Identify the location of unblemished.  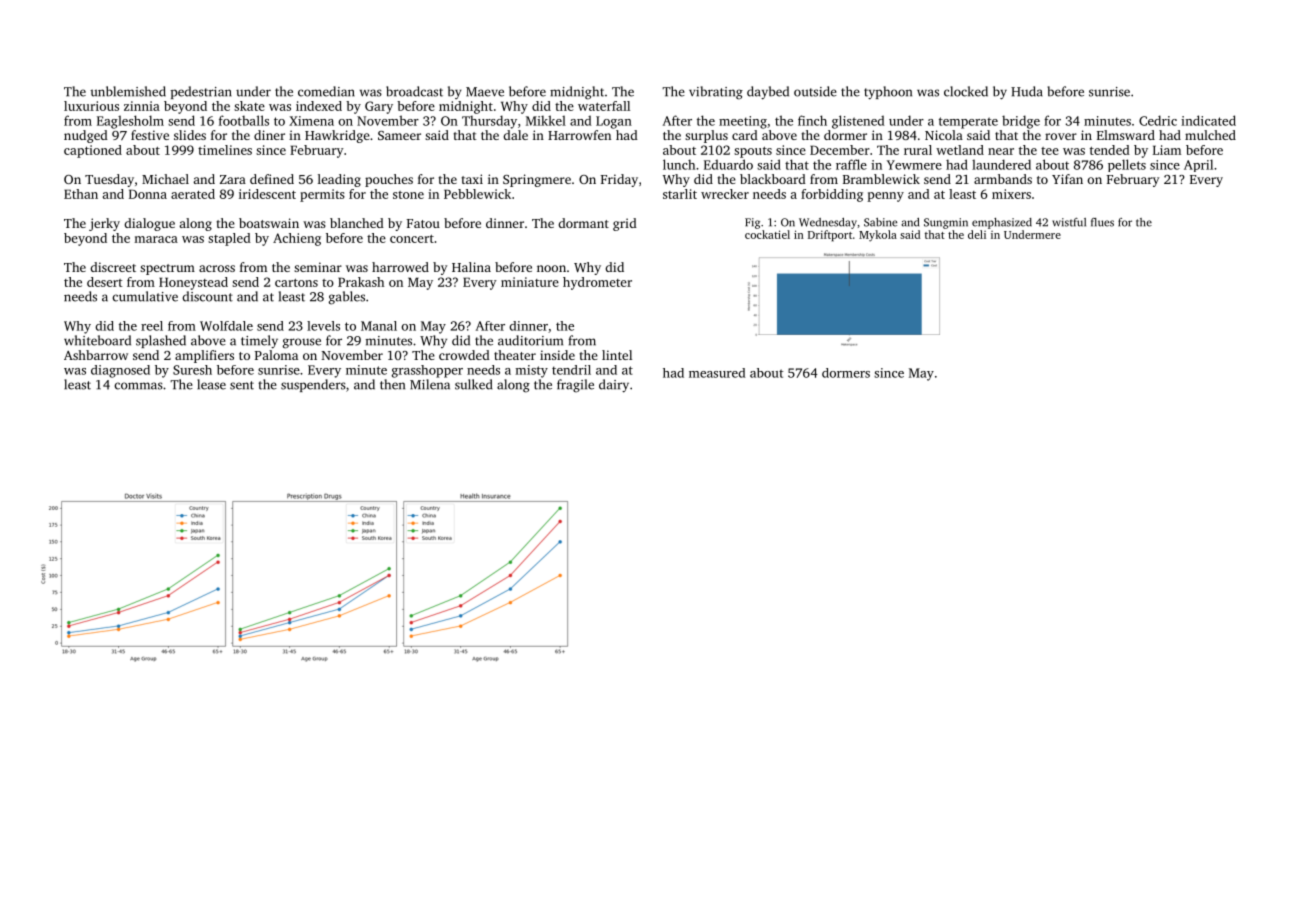
(128, 91).
